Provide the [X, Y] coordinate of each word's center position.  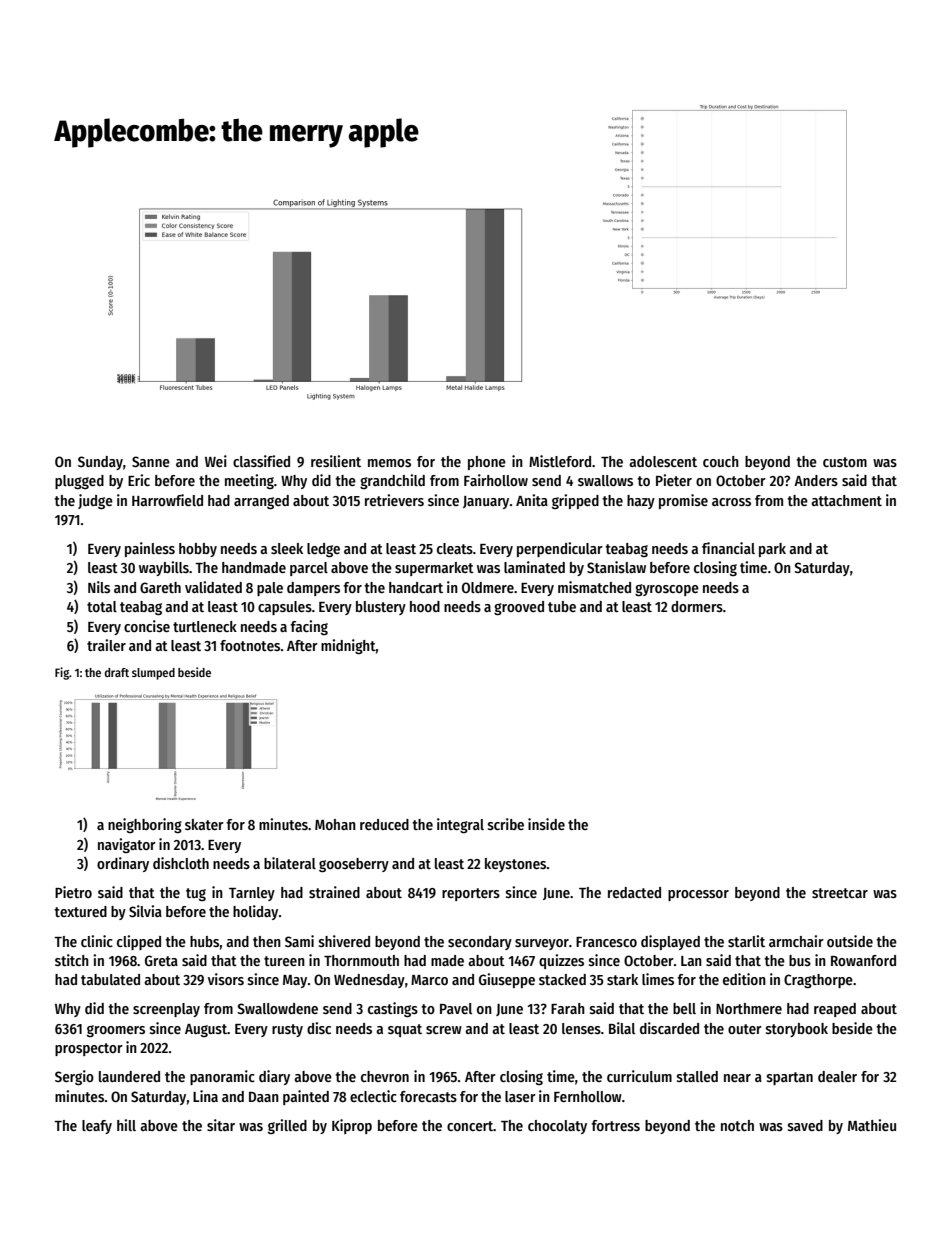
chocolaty [557, 1127]
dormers [697, 606]
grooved [519, 608]
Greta [161, 960]
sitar [221, 1125]
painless [150, 549]
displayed [670, 942]
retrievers [394, 500]
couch [721, 461]
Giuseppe [507, 980]
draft [117, 672]
